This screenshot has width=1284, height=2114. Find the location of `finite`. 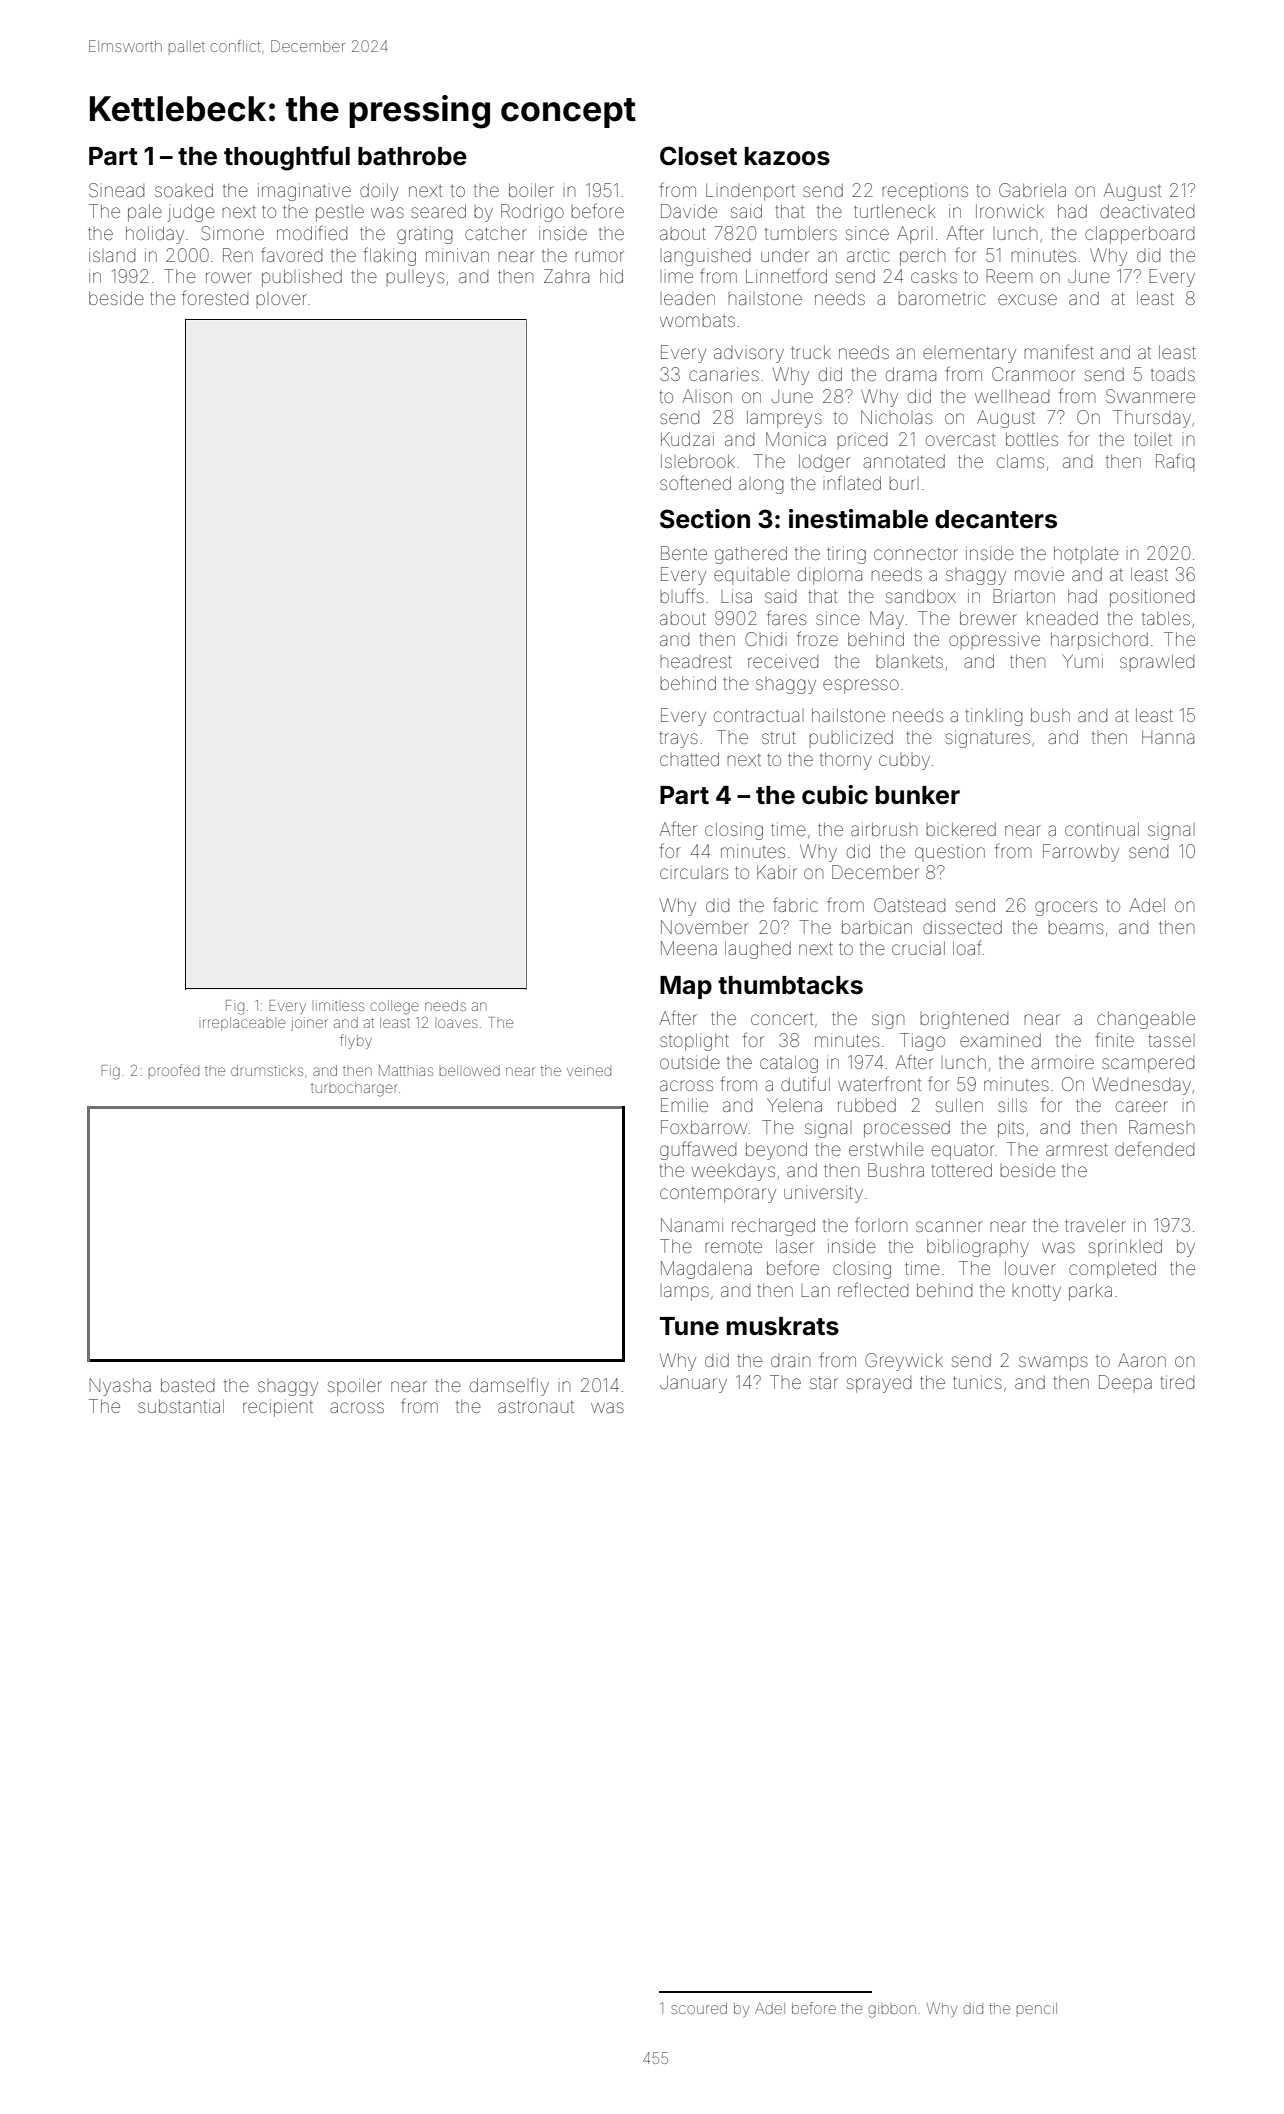

finite is located at coordinates (1114, 1039).
